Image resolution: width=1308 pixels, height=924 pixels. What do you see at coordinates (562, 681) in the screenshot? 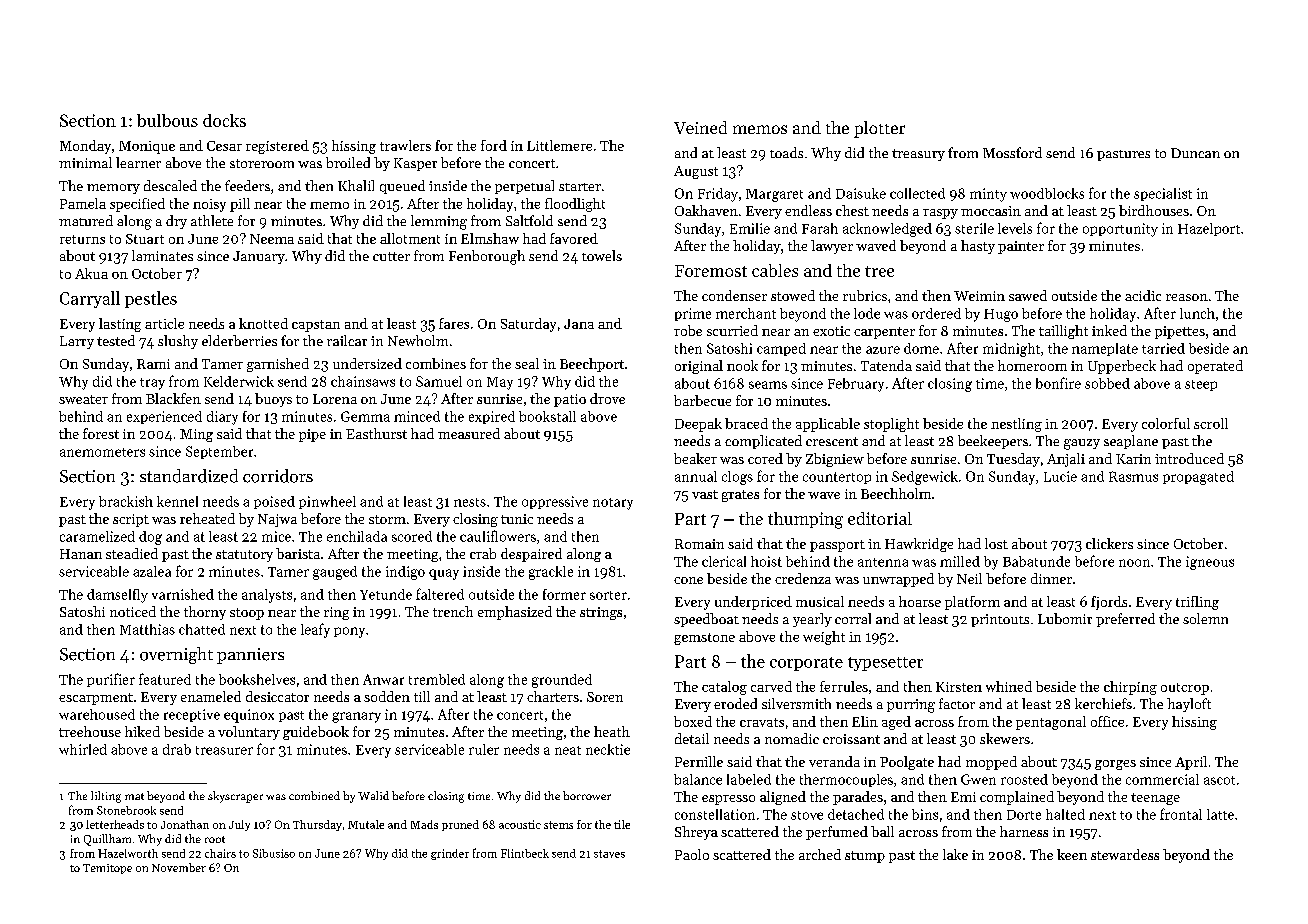
I see `grounded` at bounding box center [562, 681].
